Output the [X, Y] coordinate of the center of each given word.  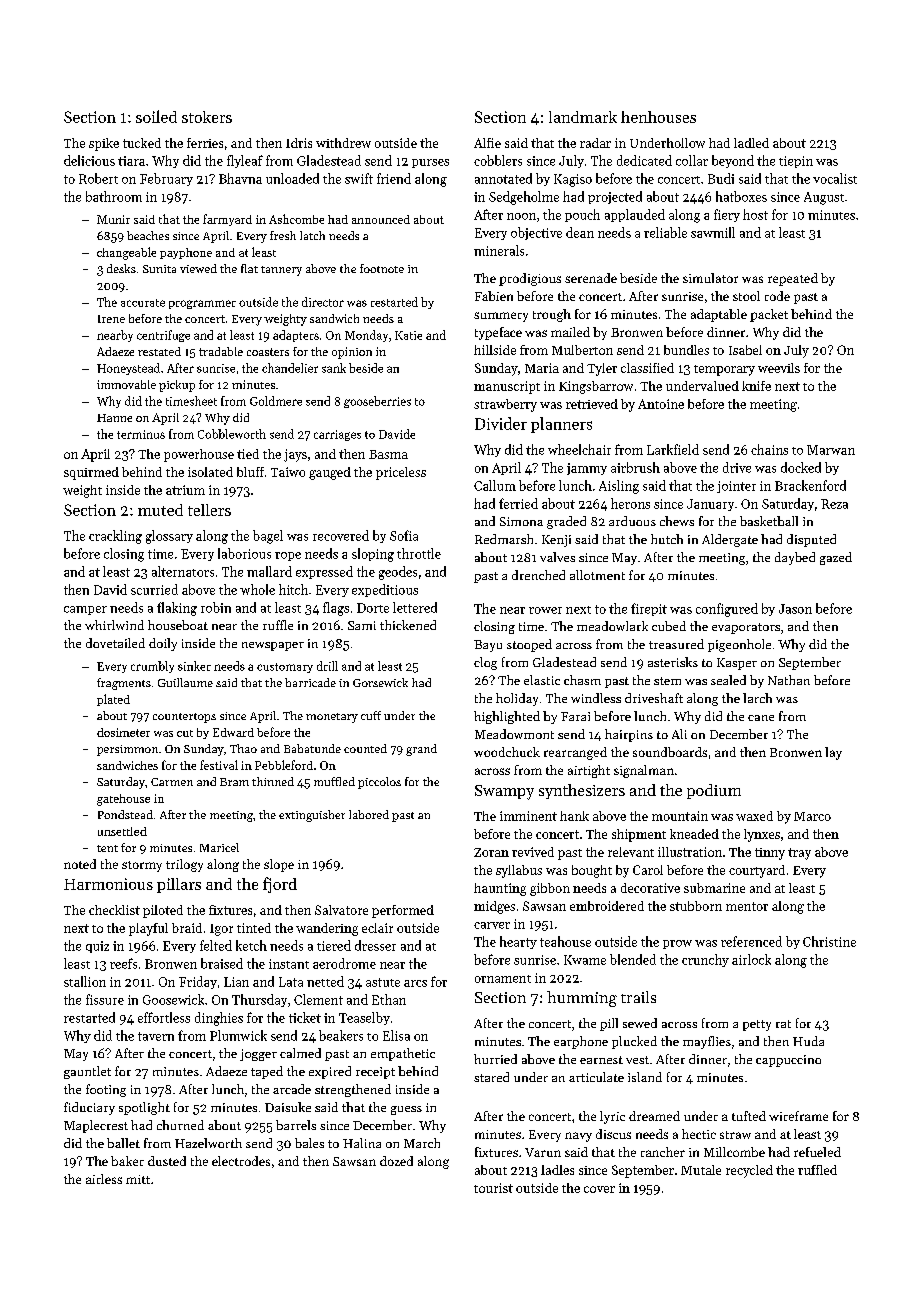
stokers [207, 117]
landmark [583, 117]
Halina [362, 1143]
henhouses [658, 117]
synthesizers [582, 791]
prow [677, 944]
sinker [194, 666]
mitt [138, 1179]
